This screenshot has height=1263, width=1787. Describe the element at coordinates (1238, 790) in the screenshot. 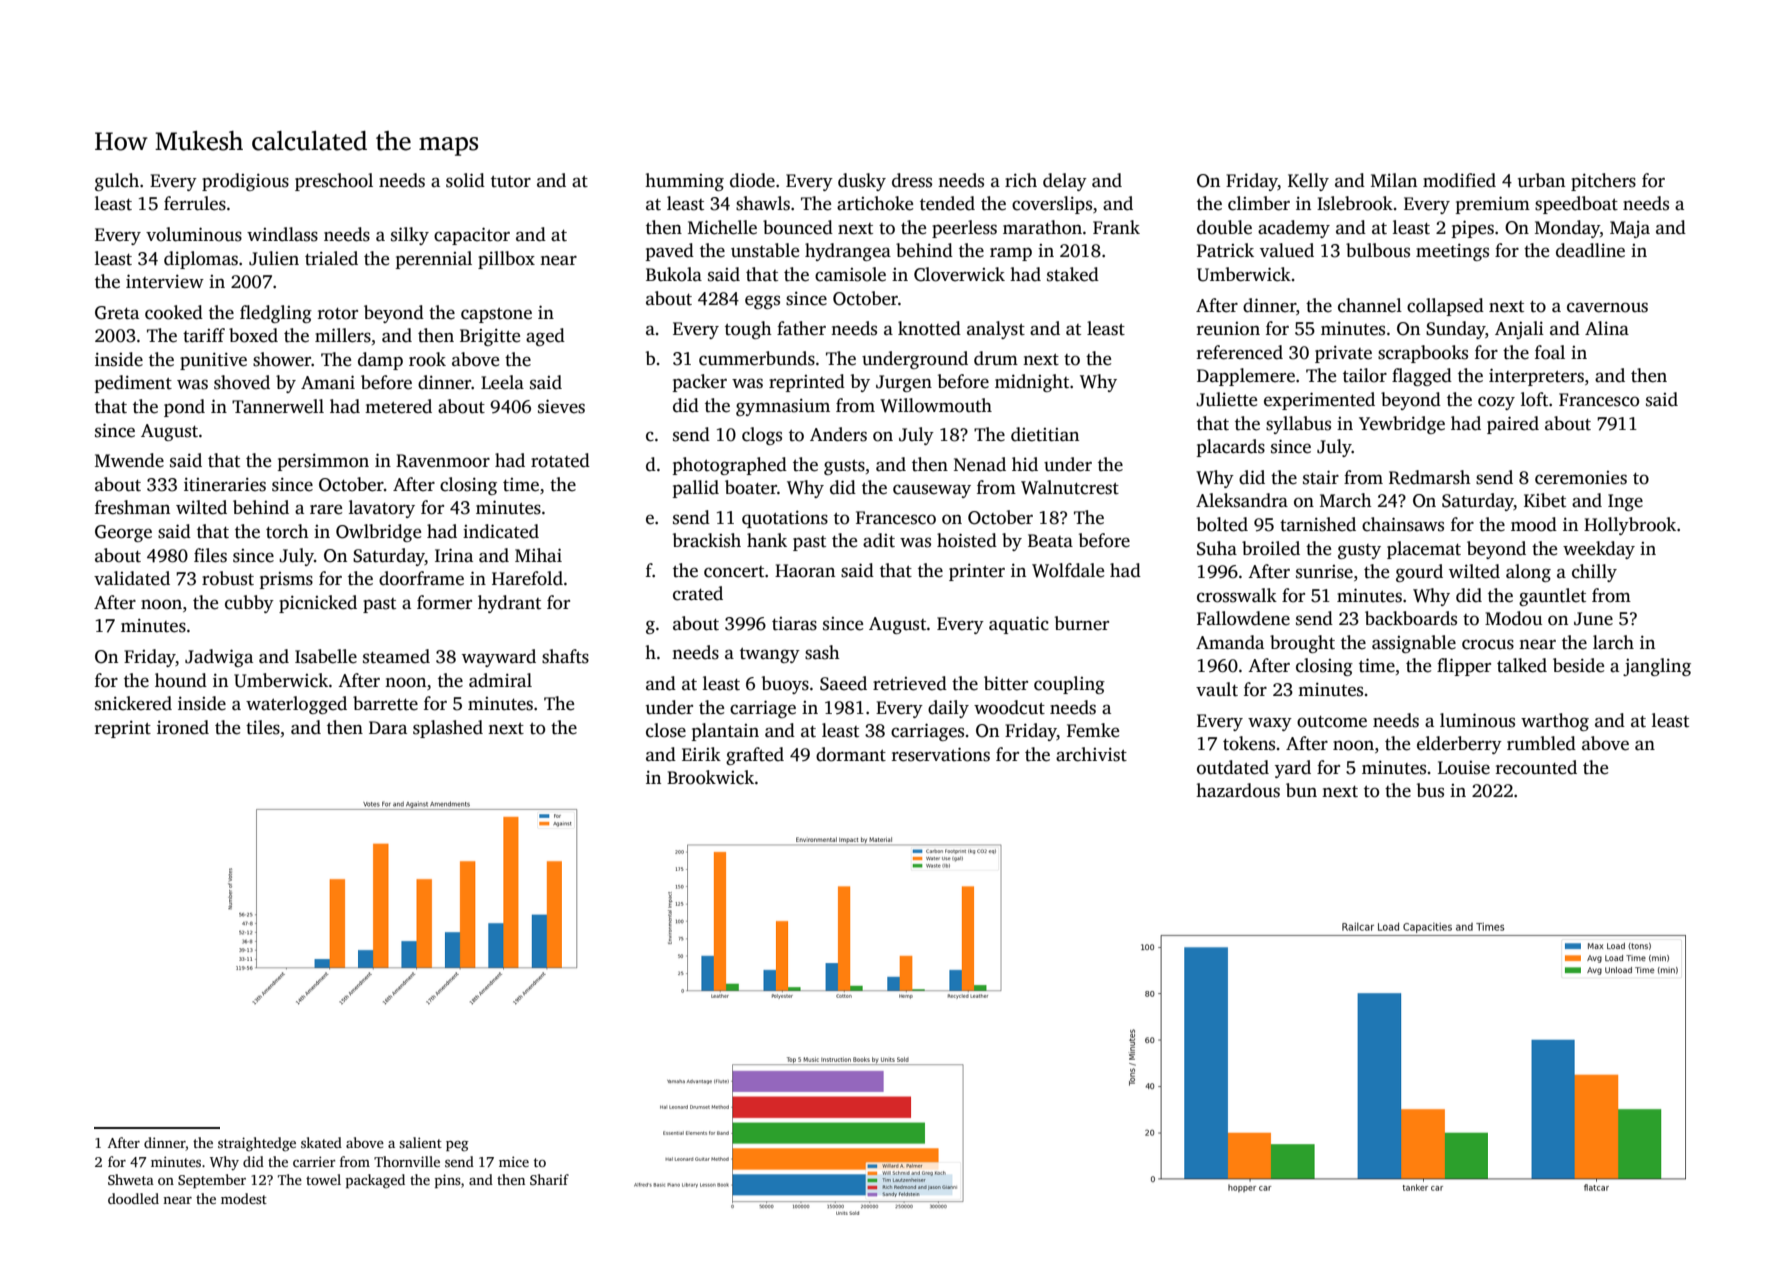

I see `hazardous` at that location.
